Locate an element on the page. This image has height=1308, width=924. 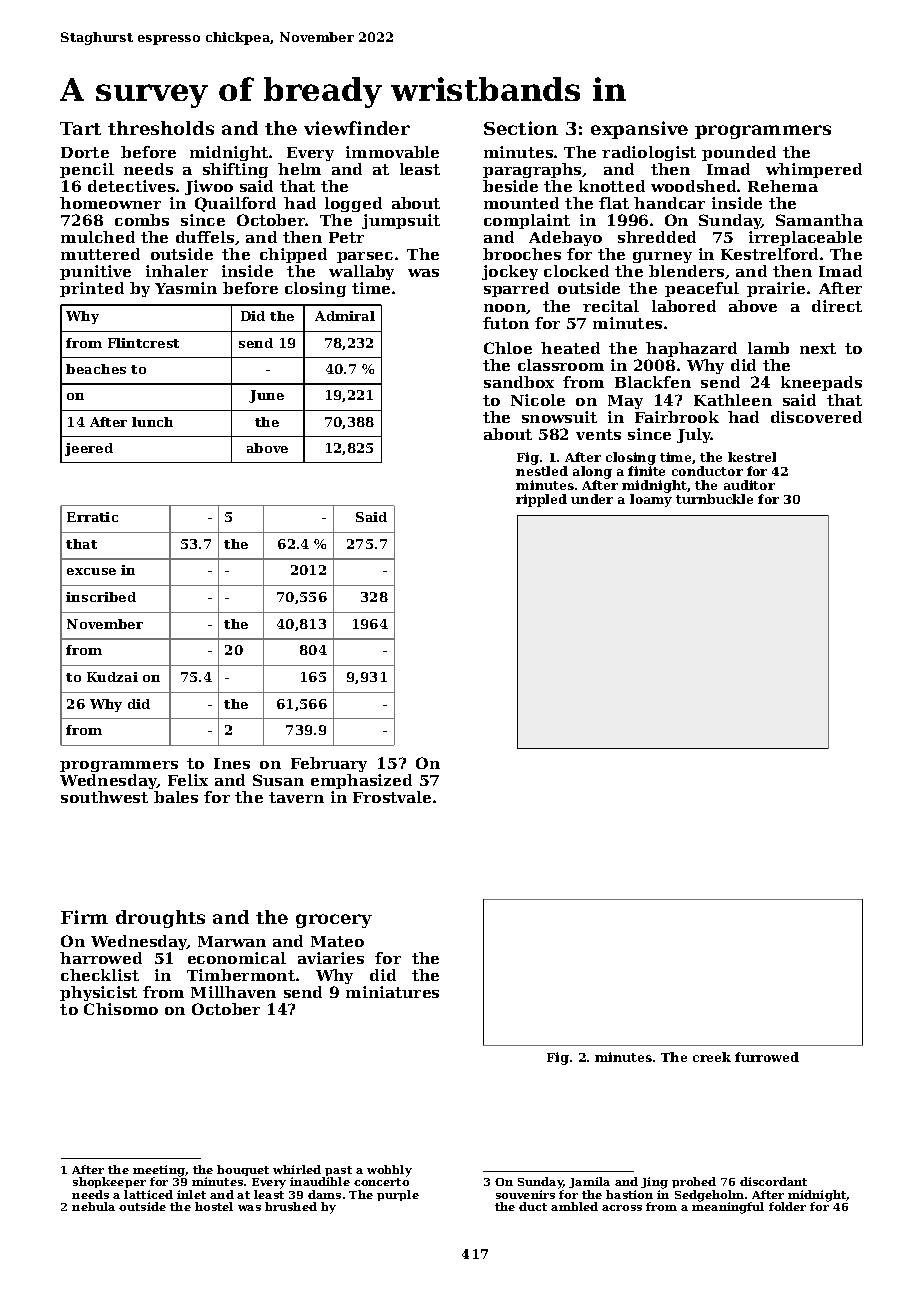
rippled is located at coordinates (541, 500).
